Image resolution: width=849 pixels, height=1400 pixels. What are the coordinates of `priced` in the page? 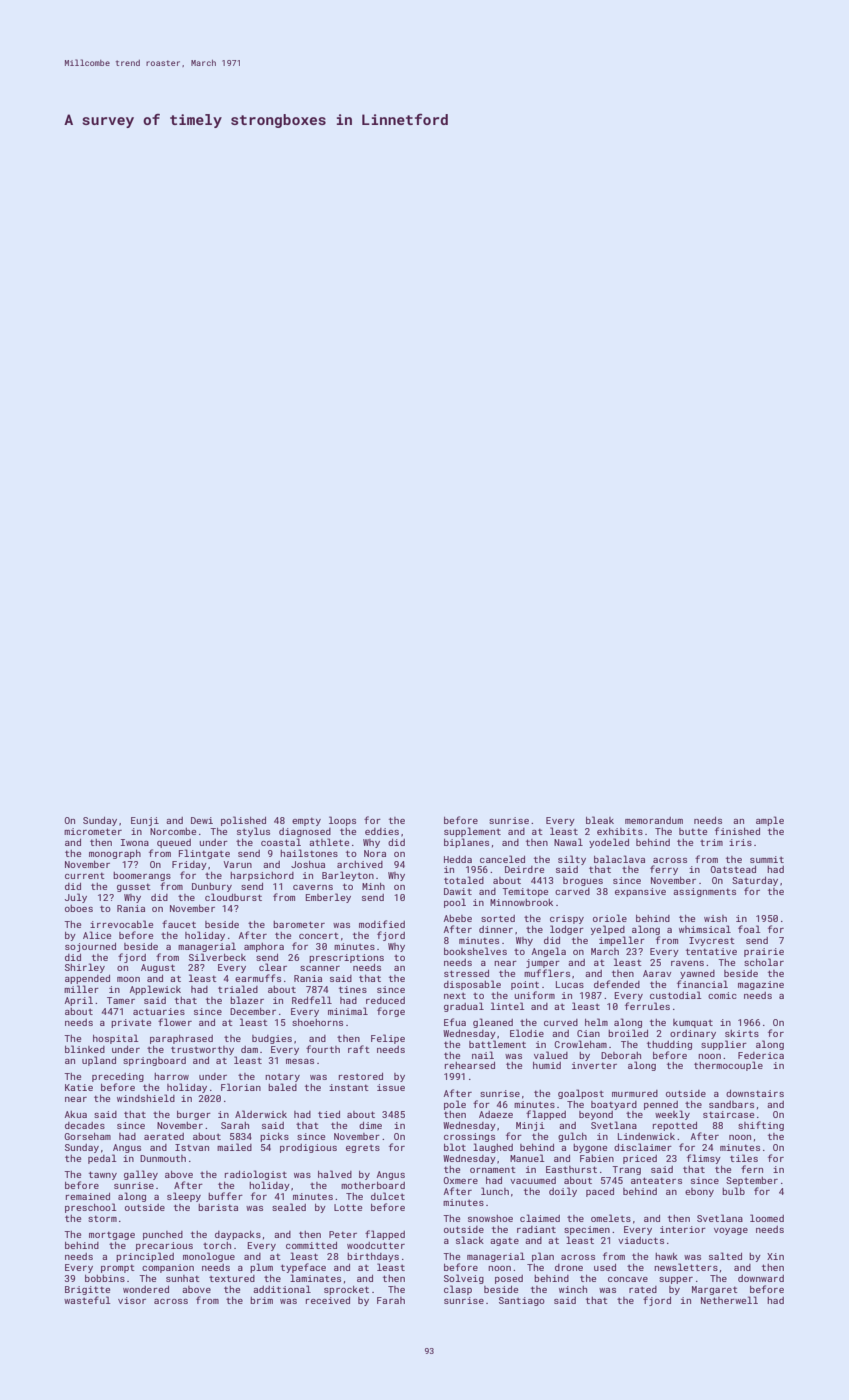 It's located at (640, 1159).
